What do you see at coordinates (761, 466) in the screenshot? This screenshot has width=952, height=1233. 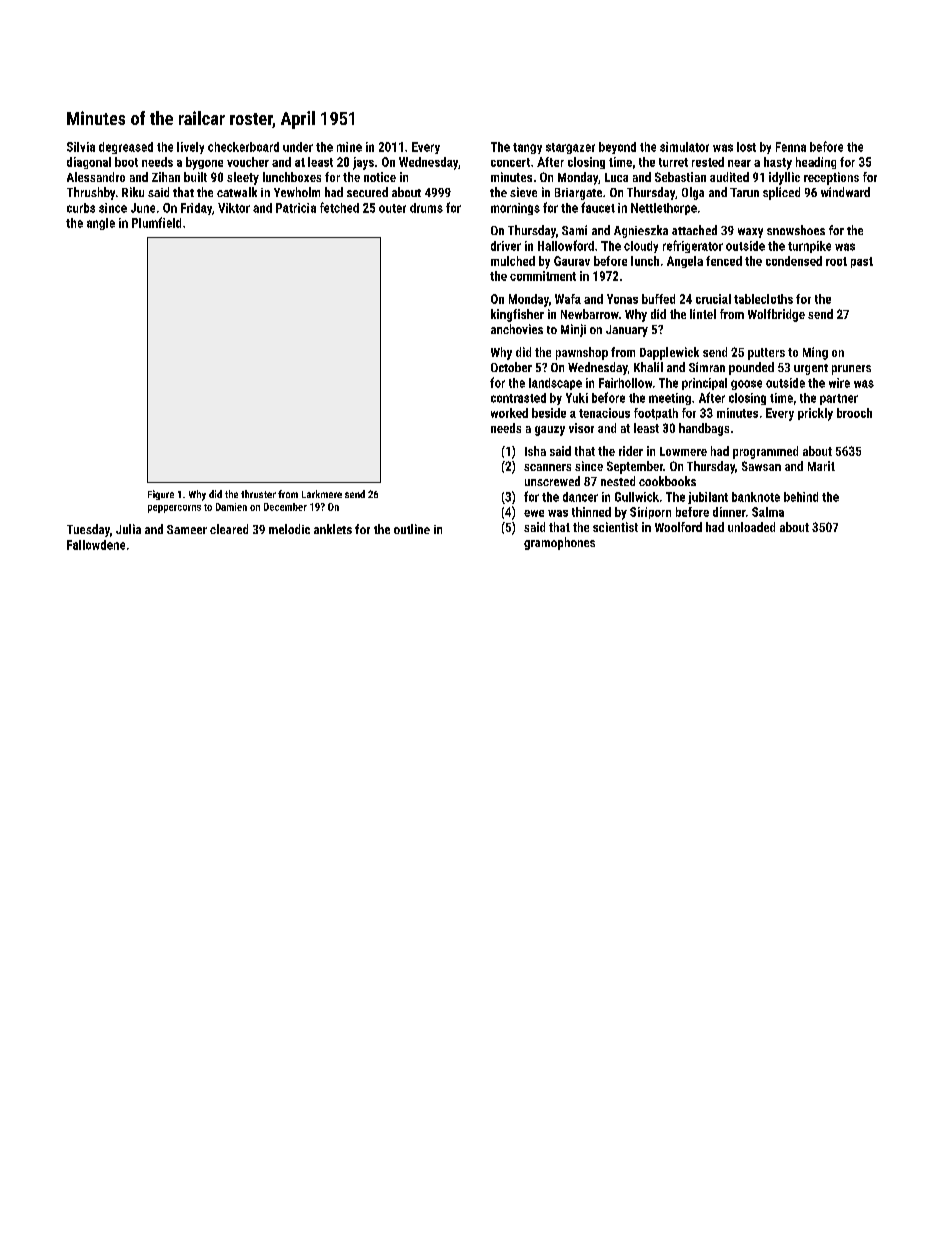 I see `Sawsan` at bounding box center [761, 466].
